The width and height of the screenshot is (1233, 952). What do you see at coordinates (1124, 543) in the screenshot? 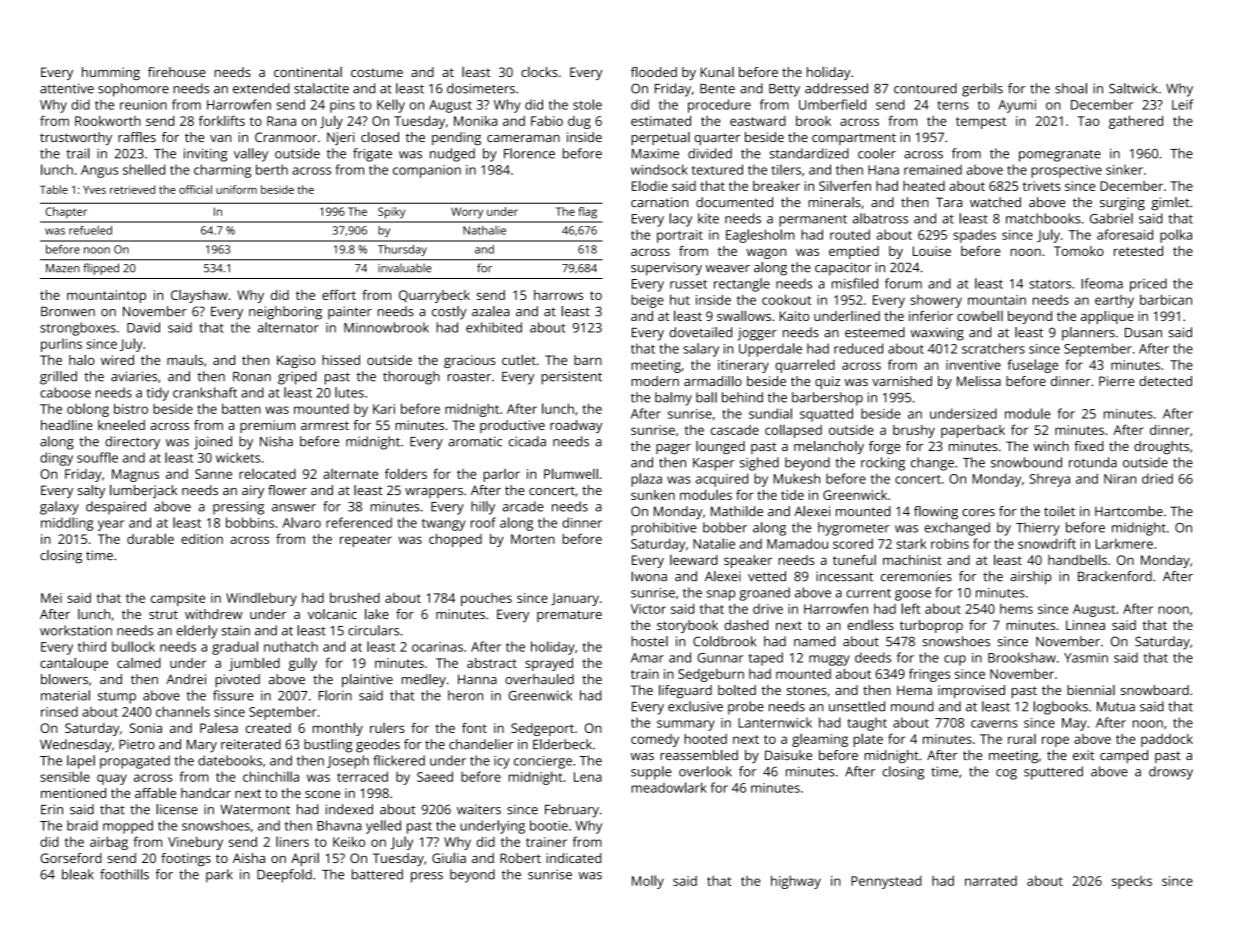
I see `Larkmere` at bounding box center [1124, 543].
